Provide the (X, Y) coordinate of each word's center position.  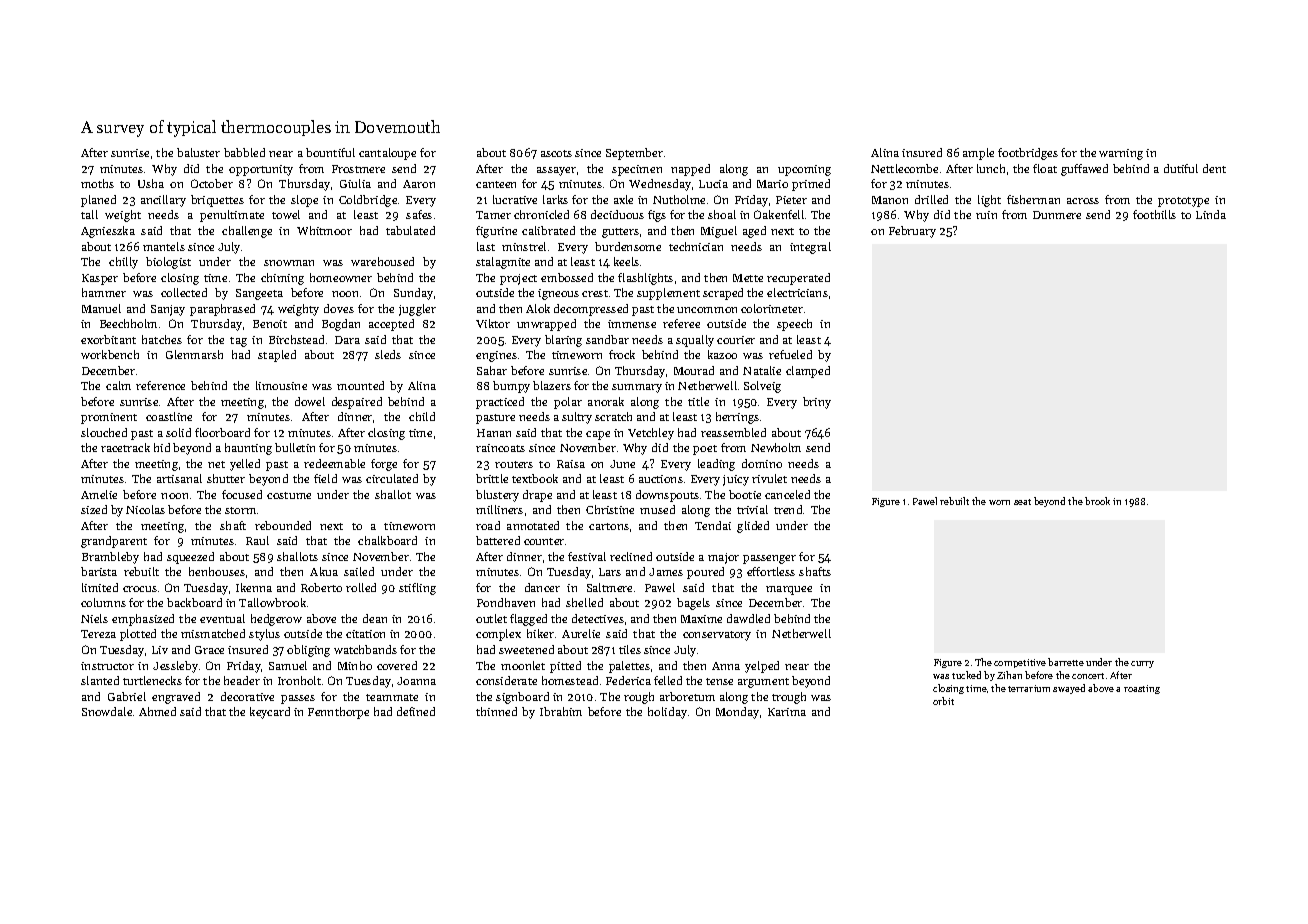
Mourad (694, 370)
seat (1022, 502)
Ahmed (157, 711)
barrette (1066, 662)
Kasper (100, 279)
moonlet (523, 665)
